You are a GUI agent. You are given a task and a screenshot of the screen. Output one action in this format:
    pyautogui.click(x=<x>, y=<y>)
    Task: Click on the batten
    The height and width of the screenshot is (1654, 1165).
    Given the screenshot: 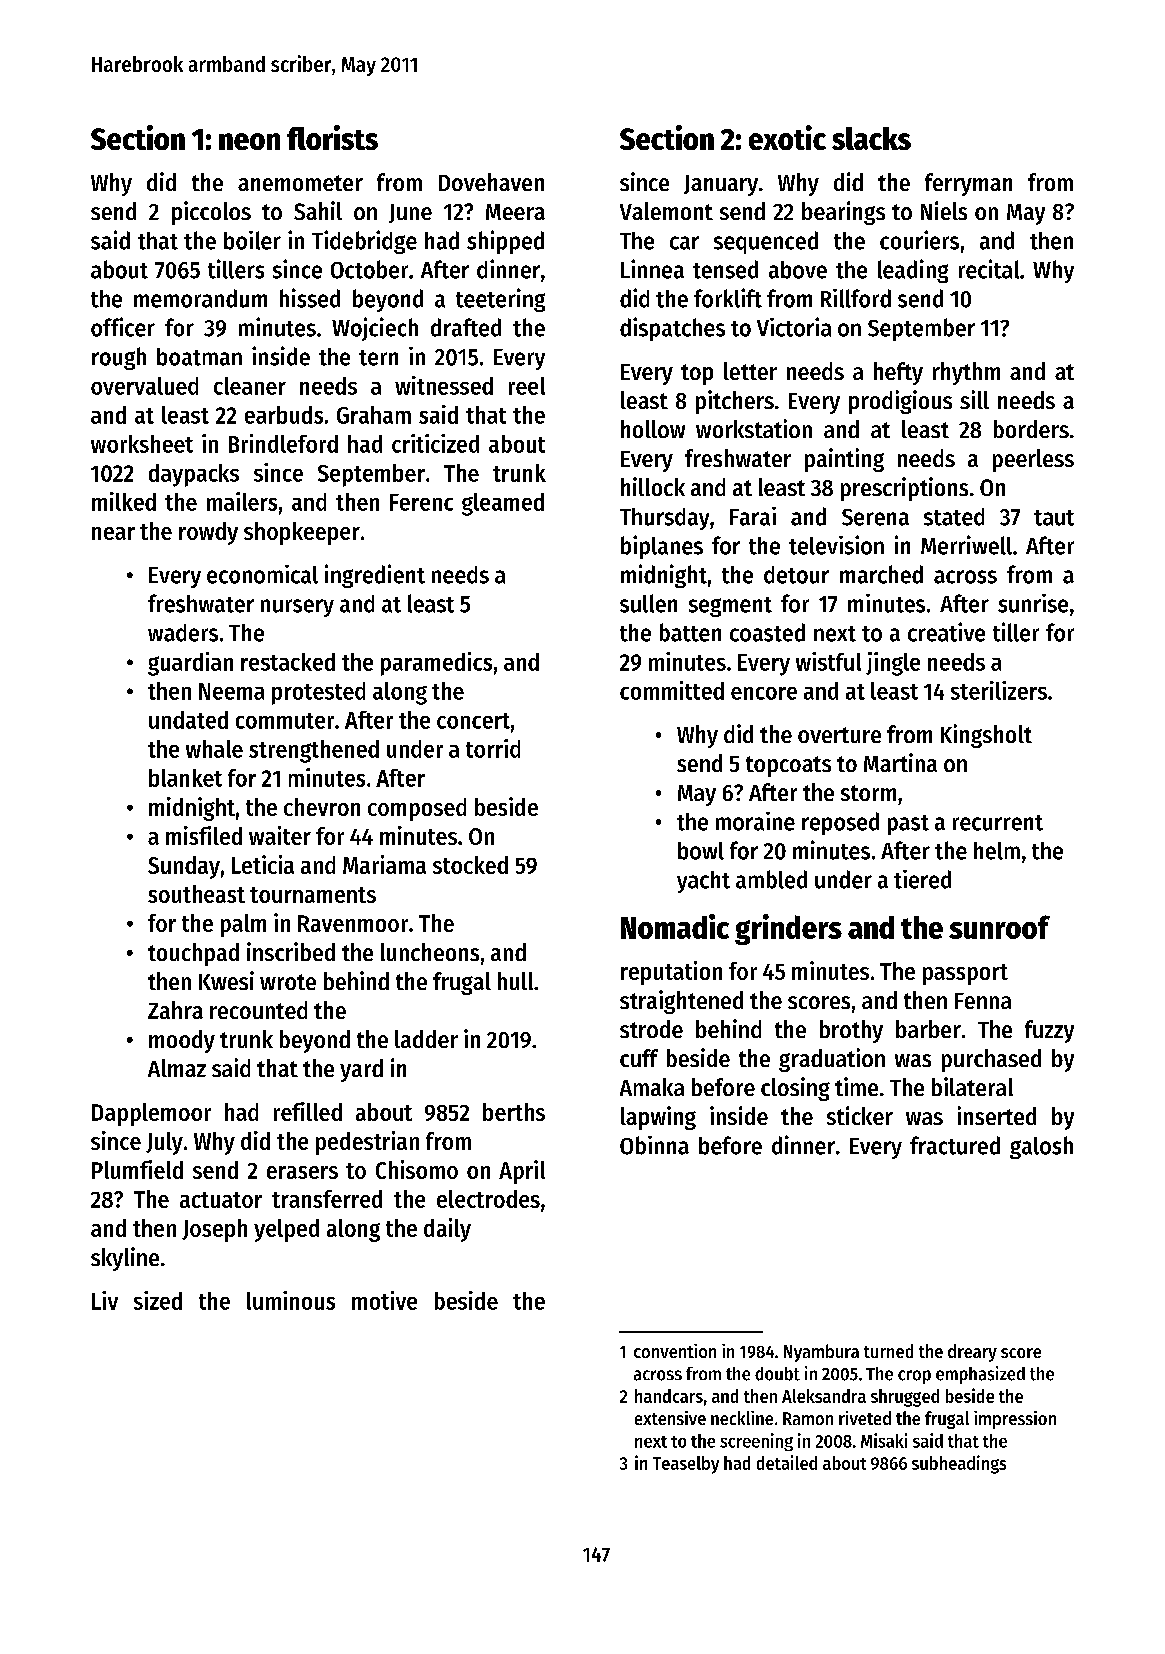 What is the action you would take?
    pyautogui.click(x=690, y=632)
